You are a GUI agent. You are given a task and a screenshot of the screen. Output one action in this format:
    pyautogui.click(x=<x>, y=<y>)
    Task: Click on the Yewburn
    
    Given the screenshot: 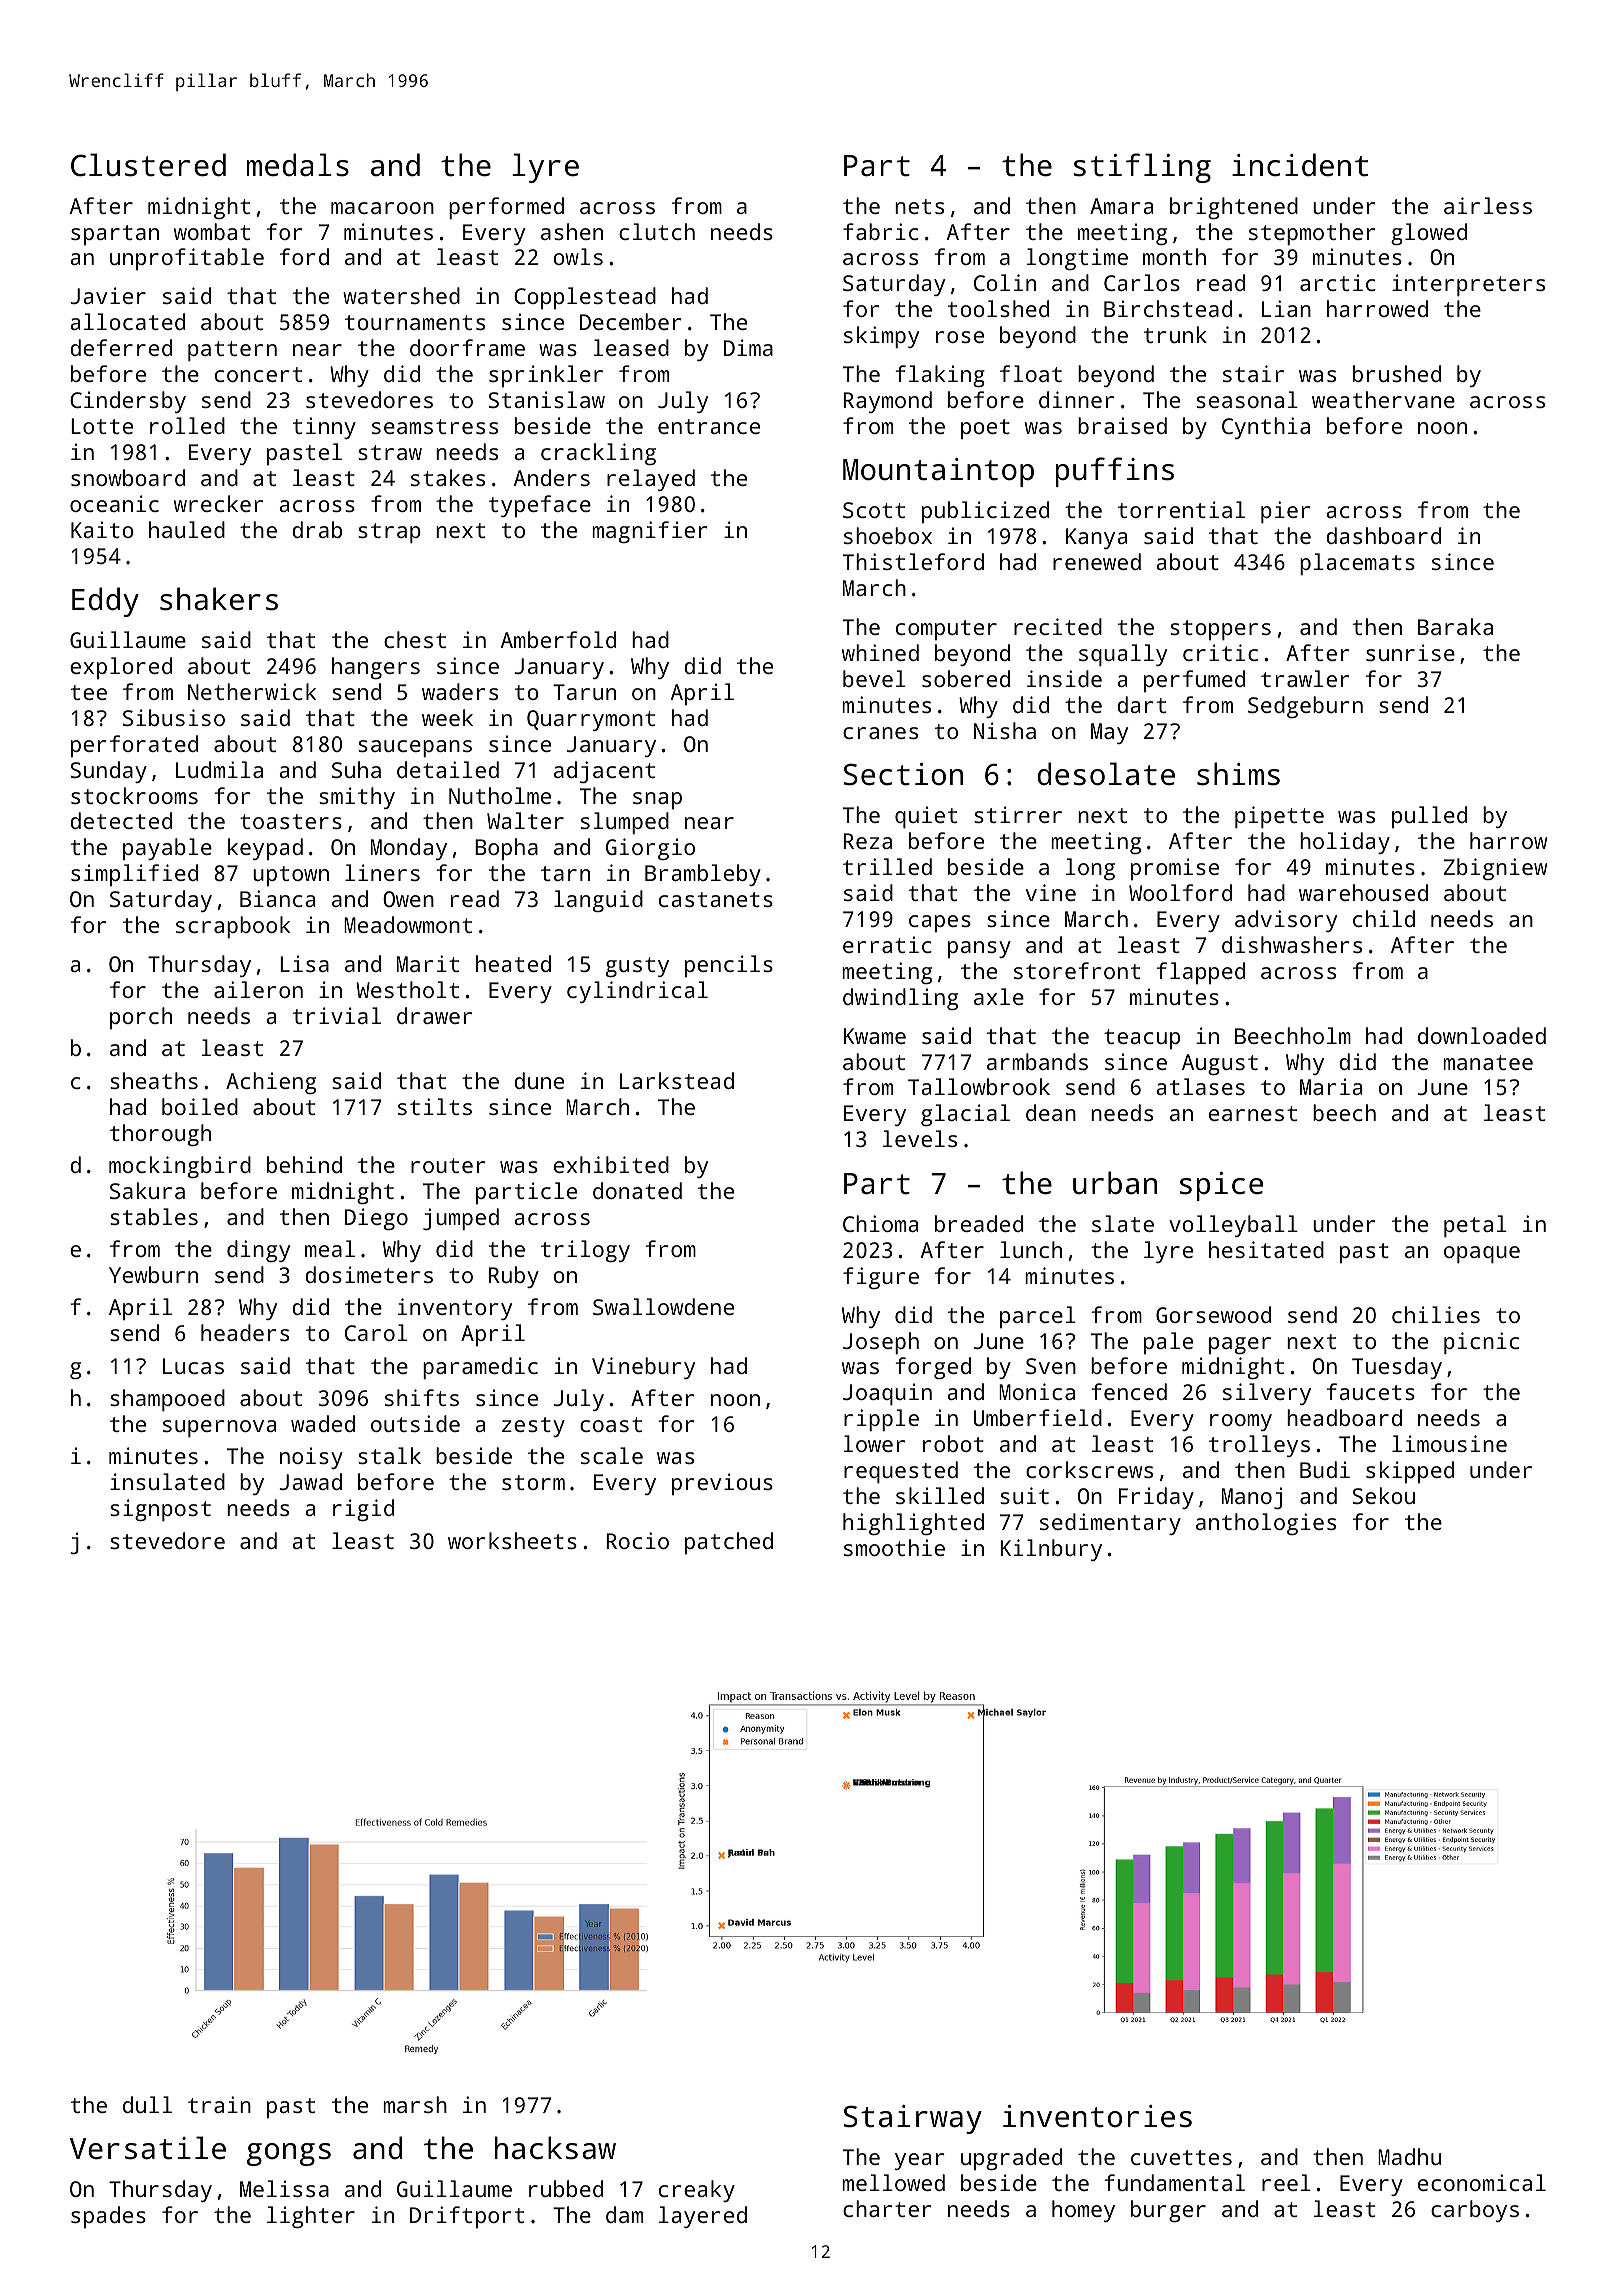 What is the action you would take?
    pyautogui.click(x=153, y=1274)
